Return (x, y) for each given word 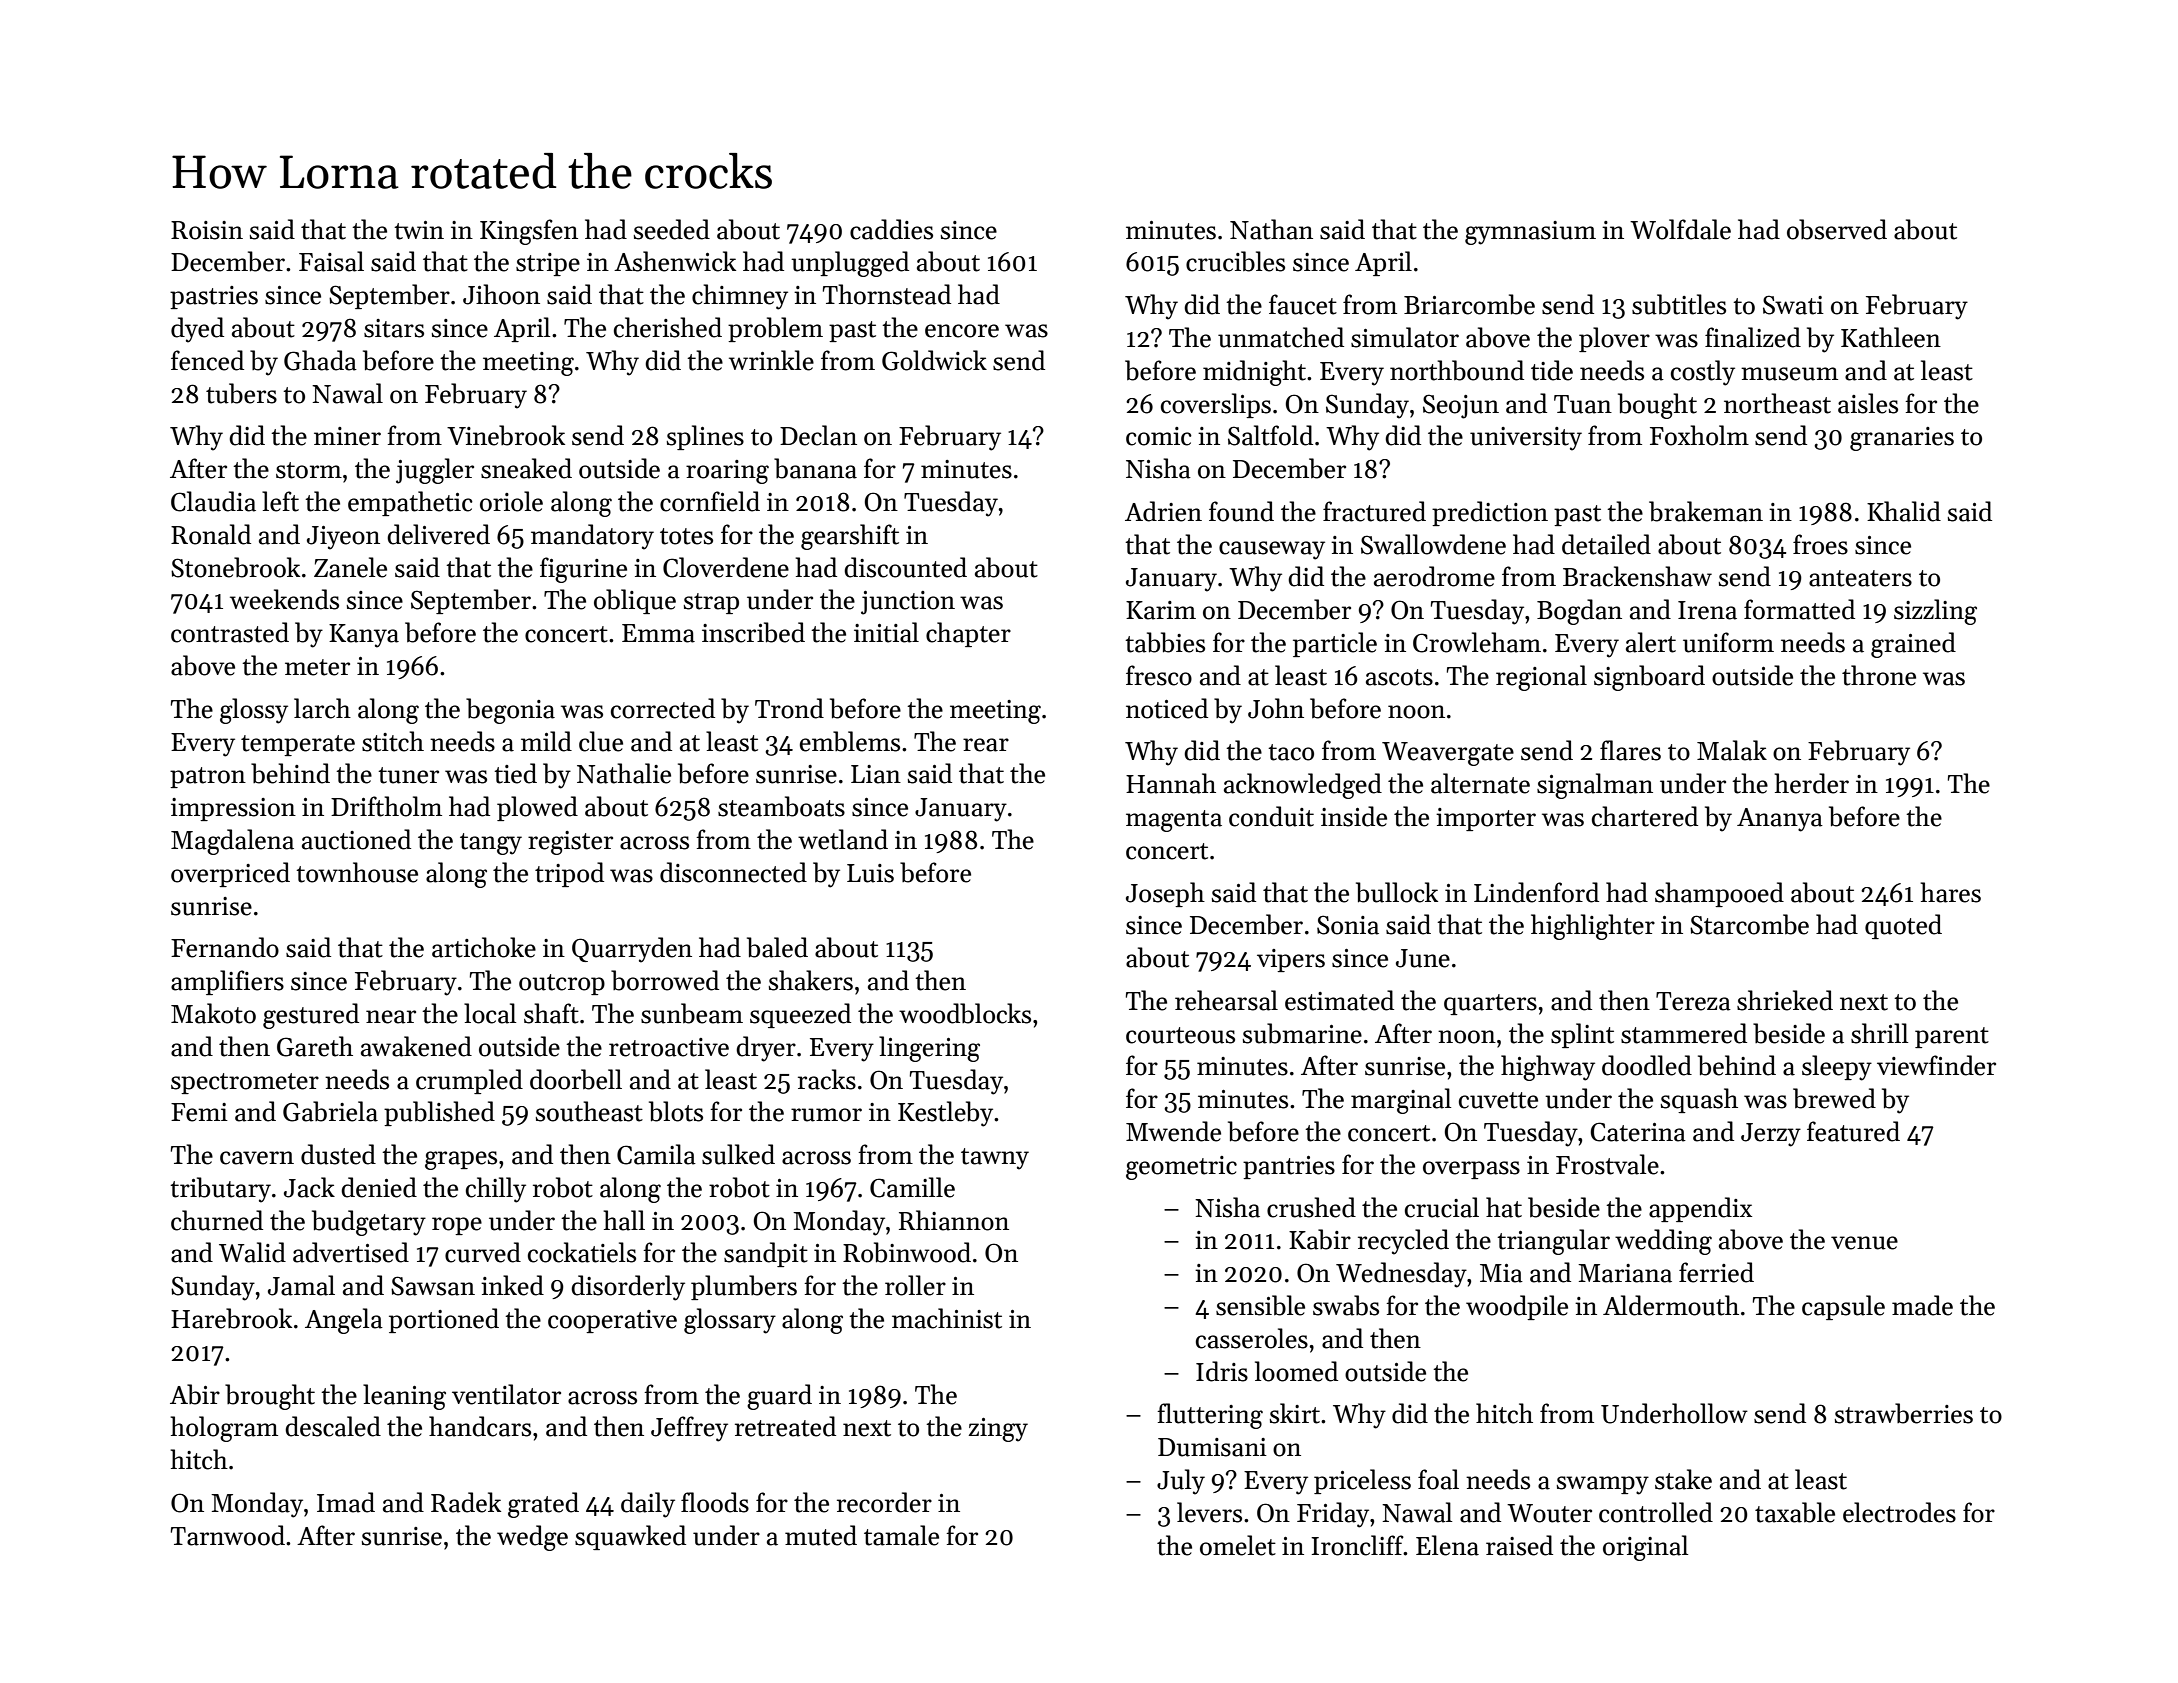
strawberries (1904, 1413)
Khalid (1904, 511)
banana (815, 468)
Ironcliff (1357, 1545)
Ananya (1780, 820)
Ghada (320, 360)
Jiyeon (343, 538)
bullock (1397, 892)
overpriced (230, 874)
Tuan (1583, 404)
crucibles (1235, 261)
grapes (461, 1160)
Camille (912, 1187)
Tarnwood (228, 1535)
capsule (1843, 1307)
